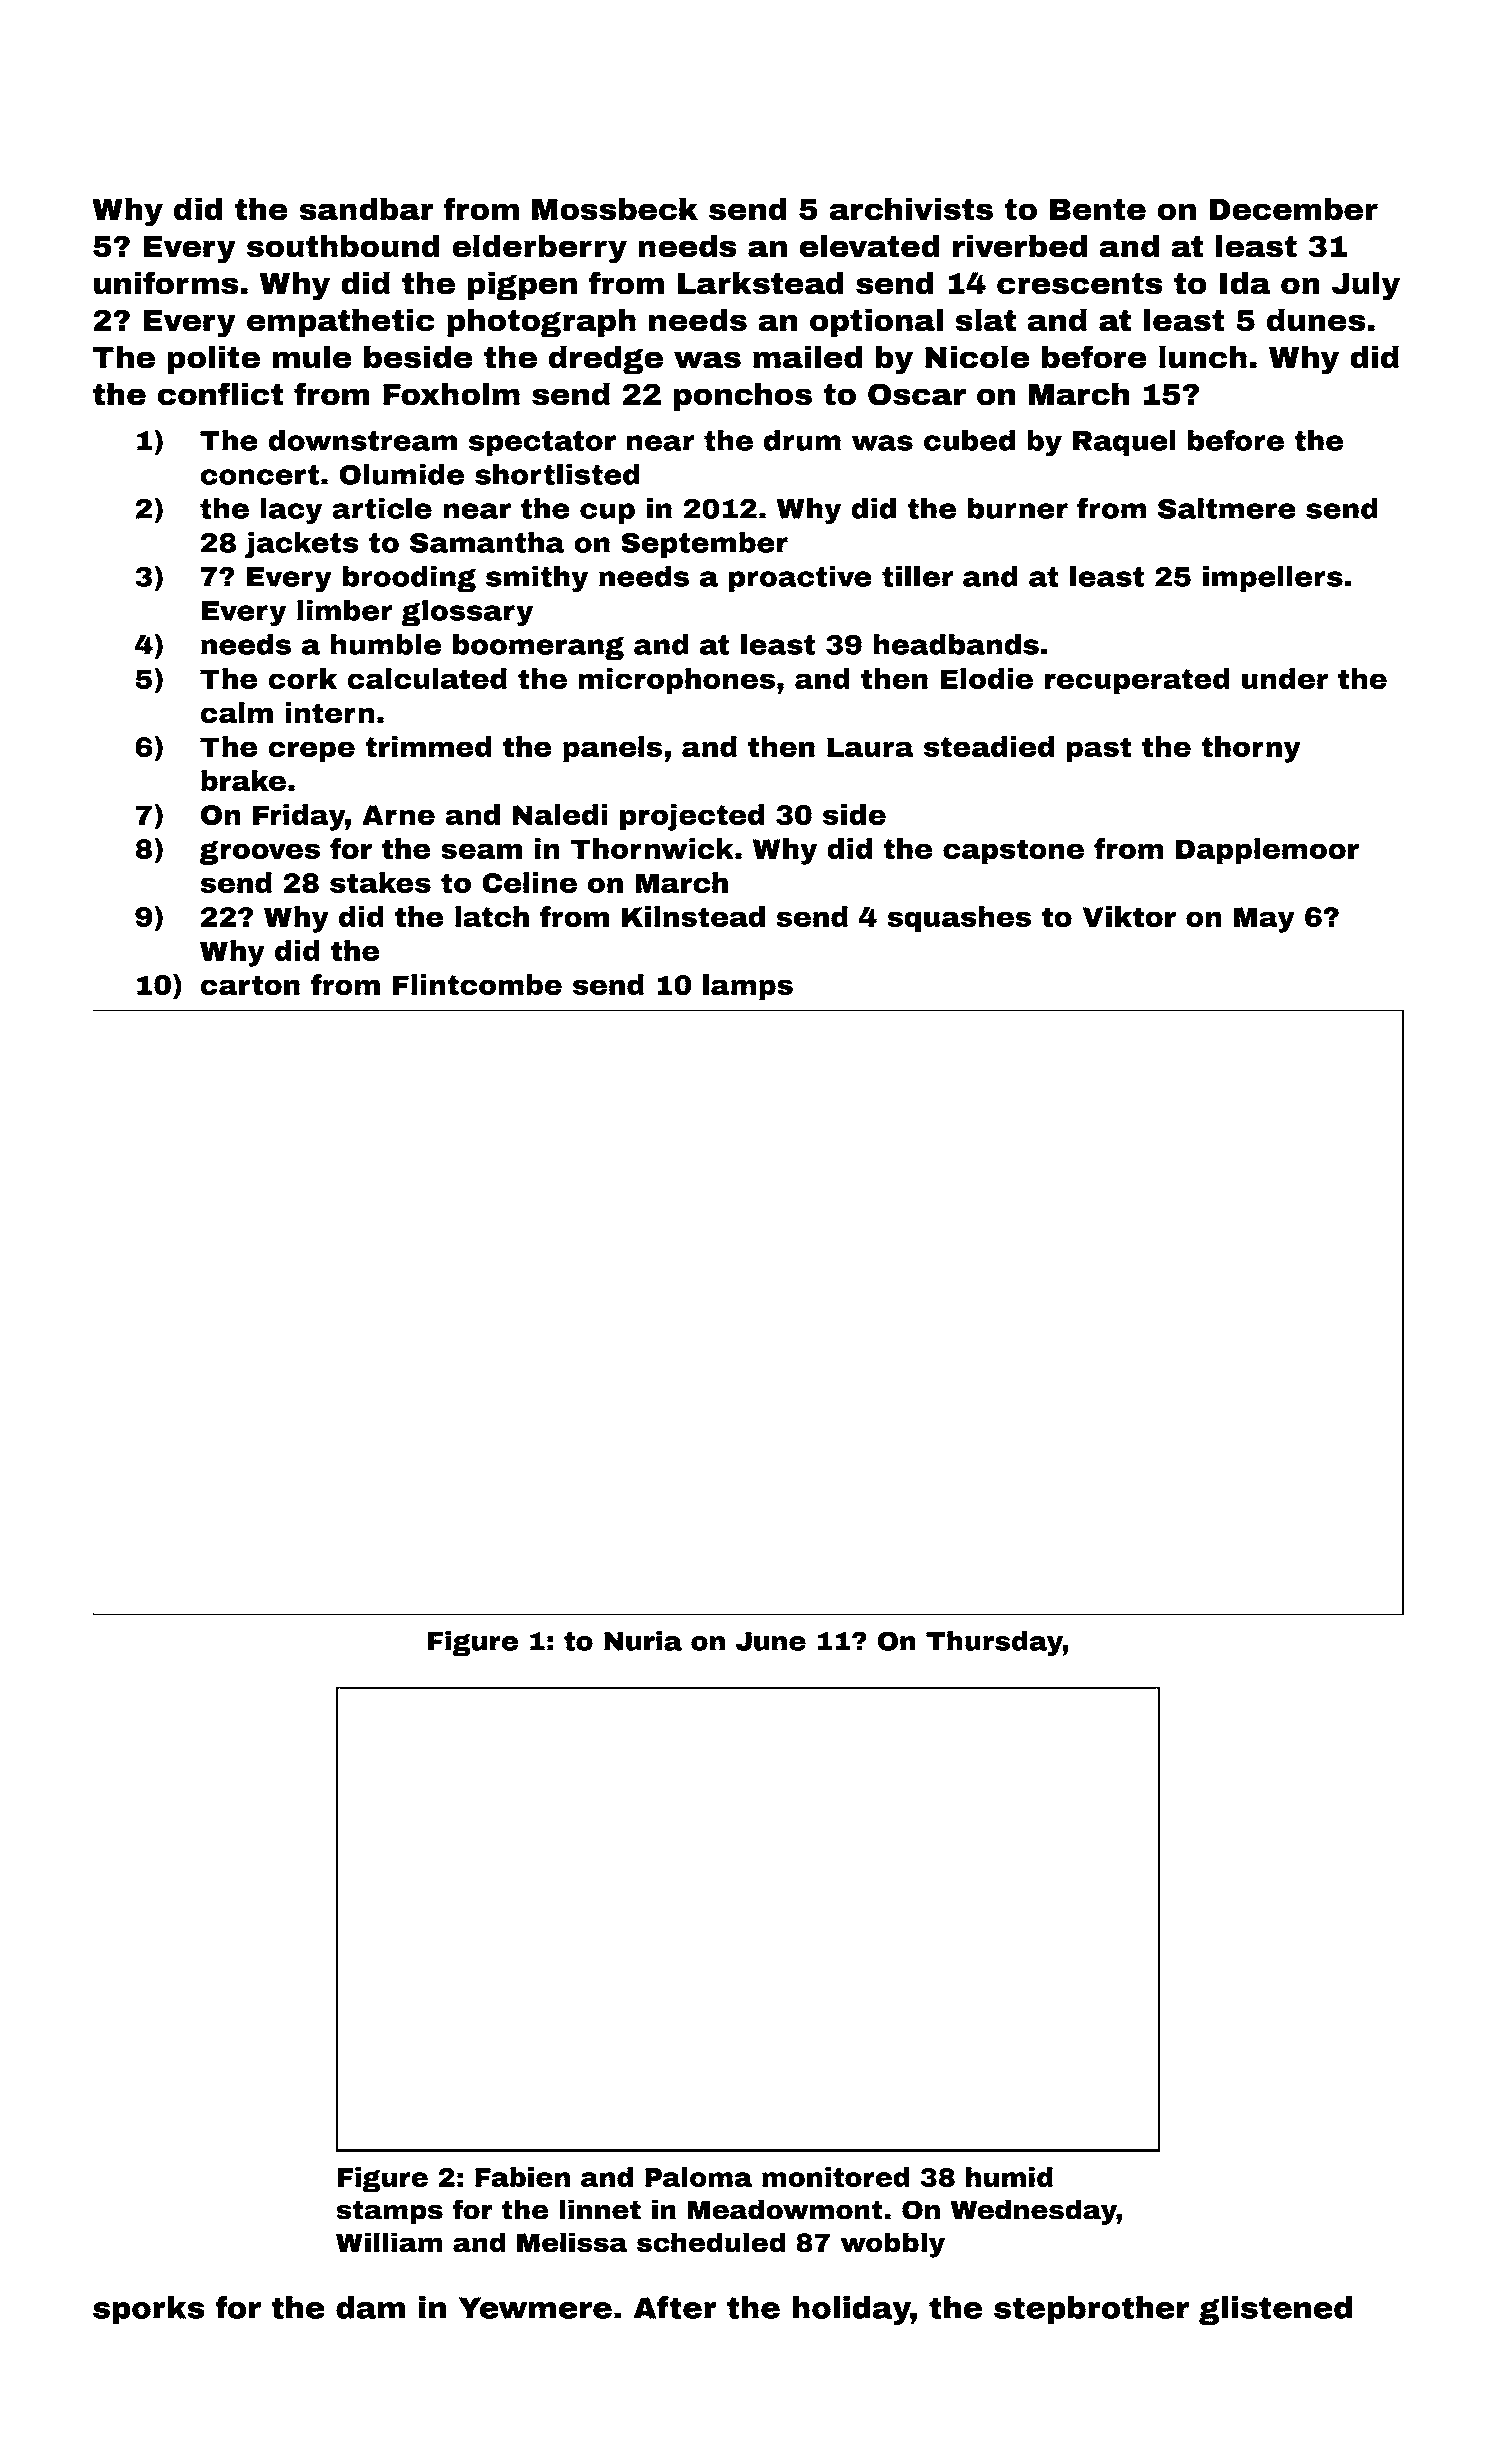 The height and width of the page is (2464, 1496). I want to click on glistened, so click(1275, 2310).
